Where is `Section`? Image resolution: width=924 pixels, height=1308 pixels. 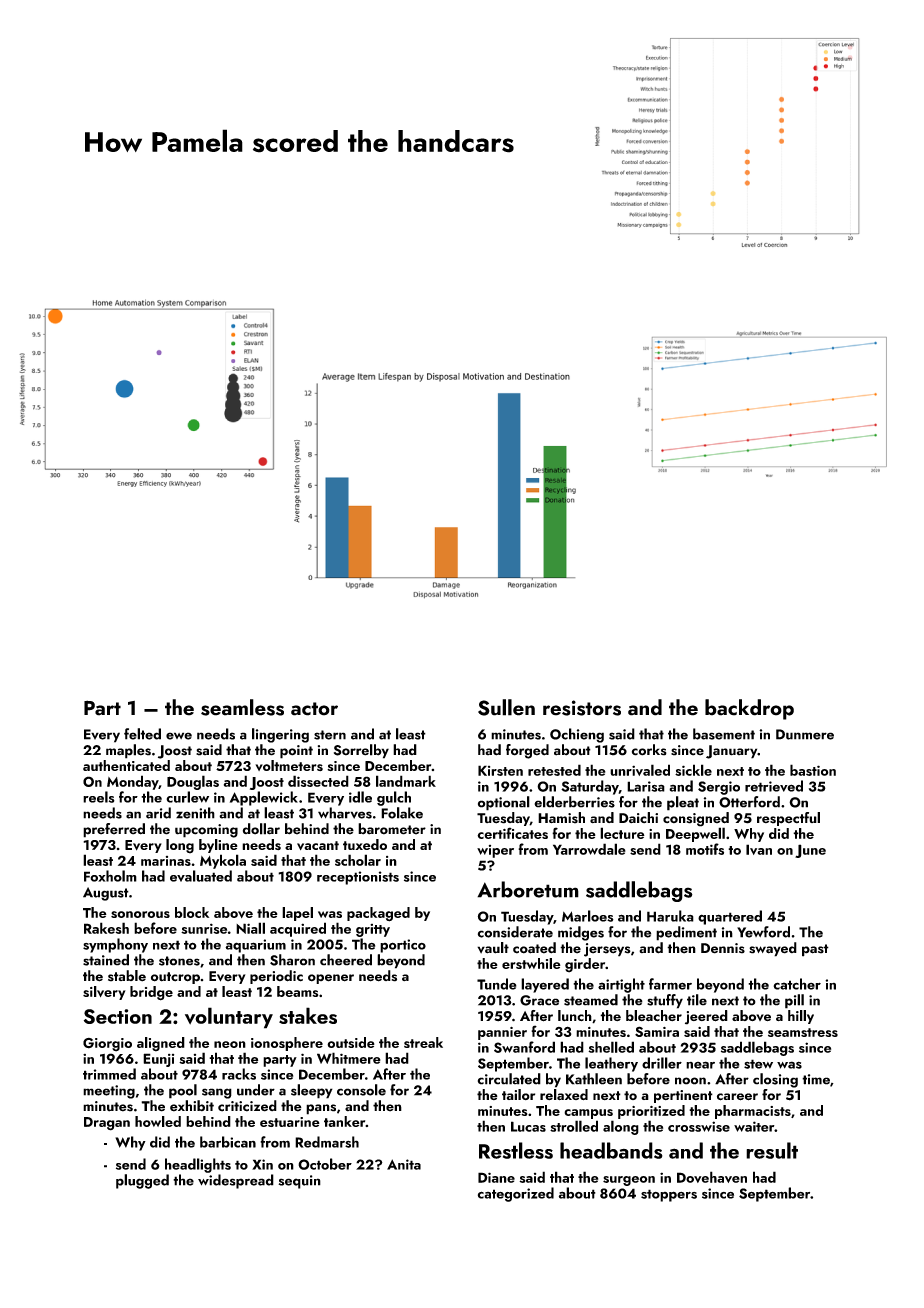
Section is located at coordinates (118, 1016).
